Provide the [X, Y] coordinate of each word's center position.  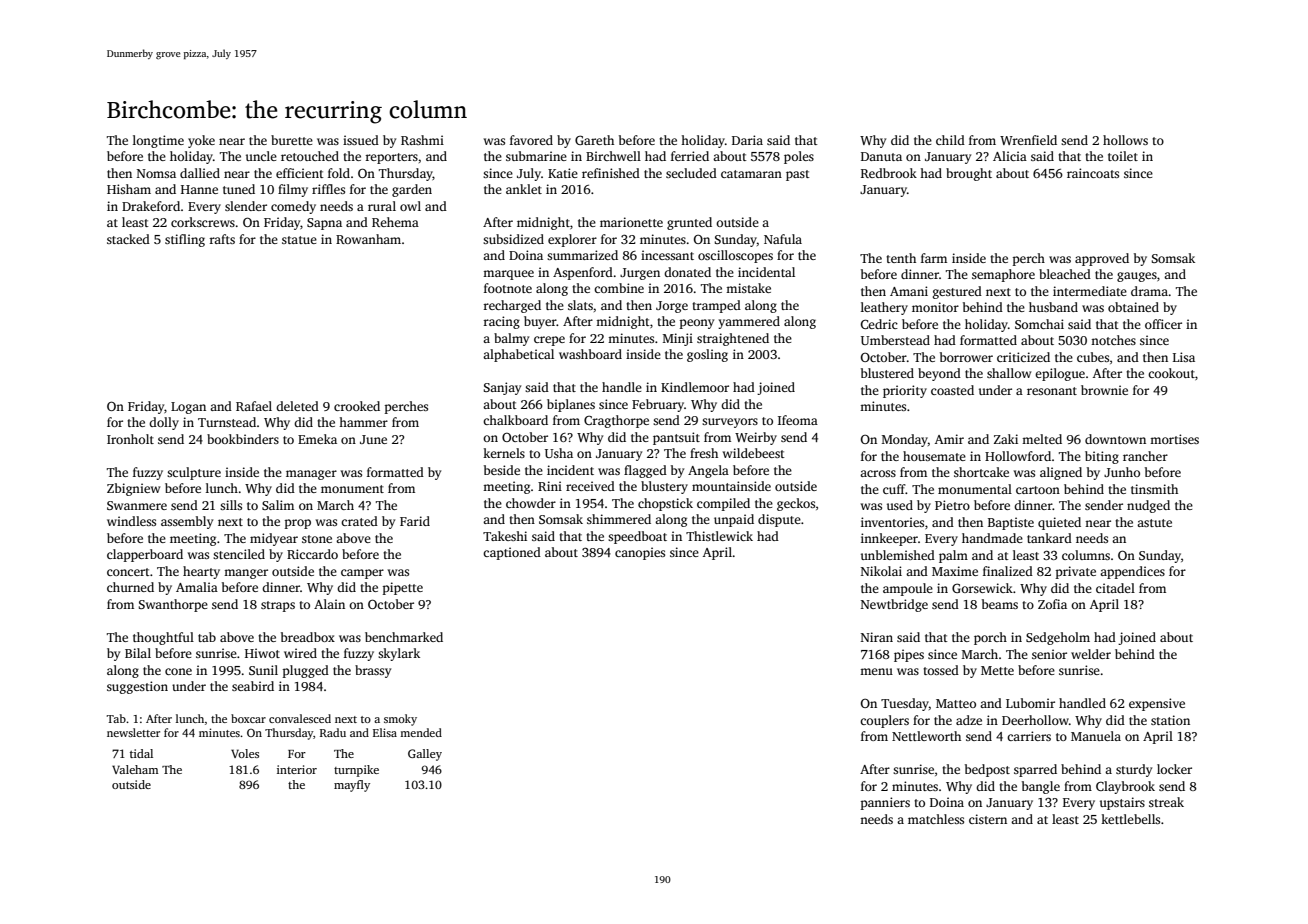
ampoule [908, 589]
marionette [631, 222]
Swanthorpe [173, 605]
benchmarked [404, 637]
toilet [1123, 156]
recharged [512, 306]
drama [1149, 291]
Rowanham [368, 239]
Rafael [254, 406]
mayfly [352, 786]
